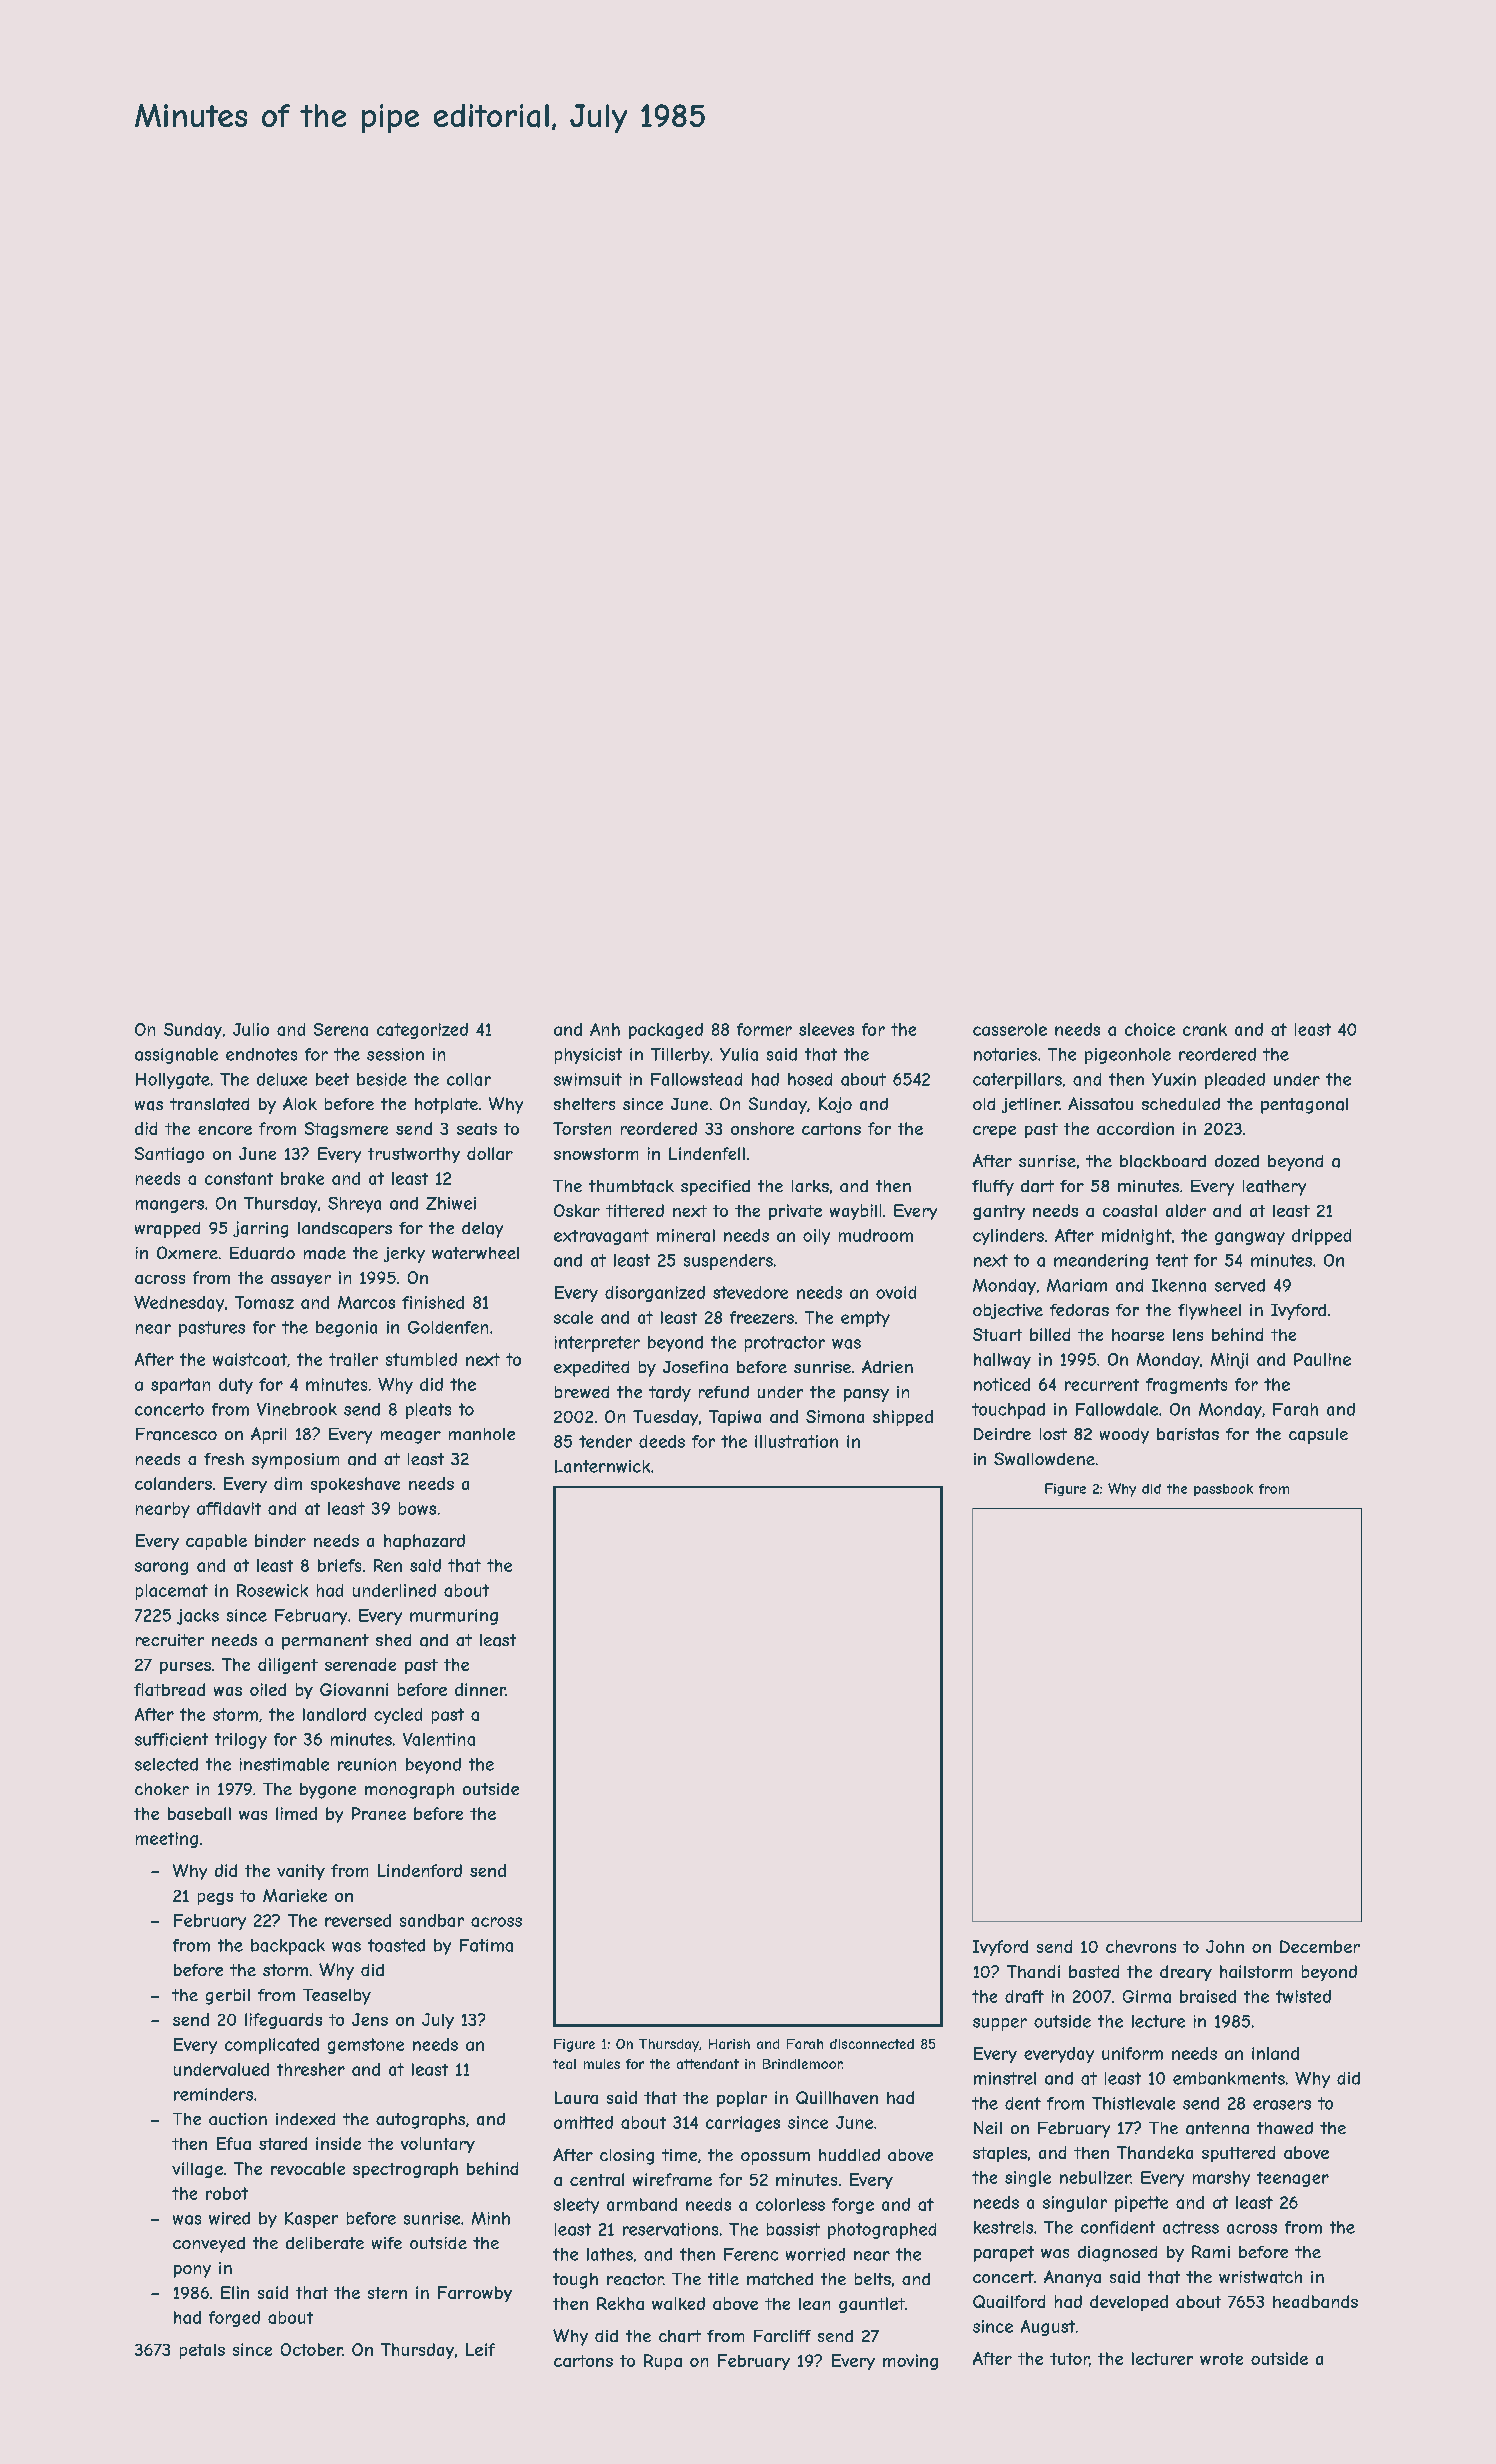 The image size is (1496, 2464). I want to click on Marcos, so click(366, 1302).
